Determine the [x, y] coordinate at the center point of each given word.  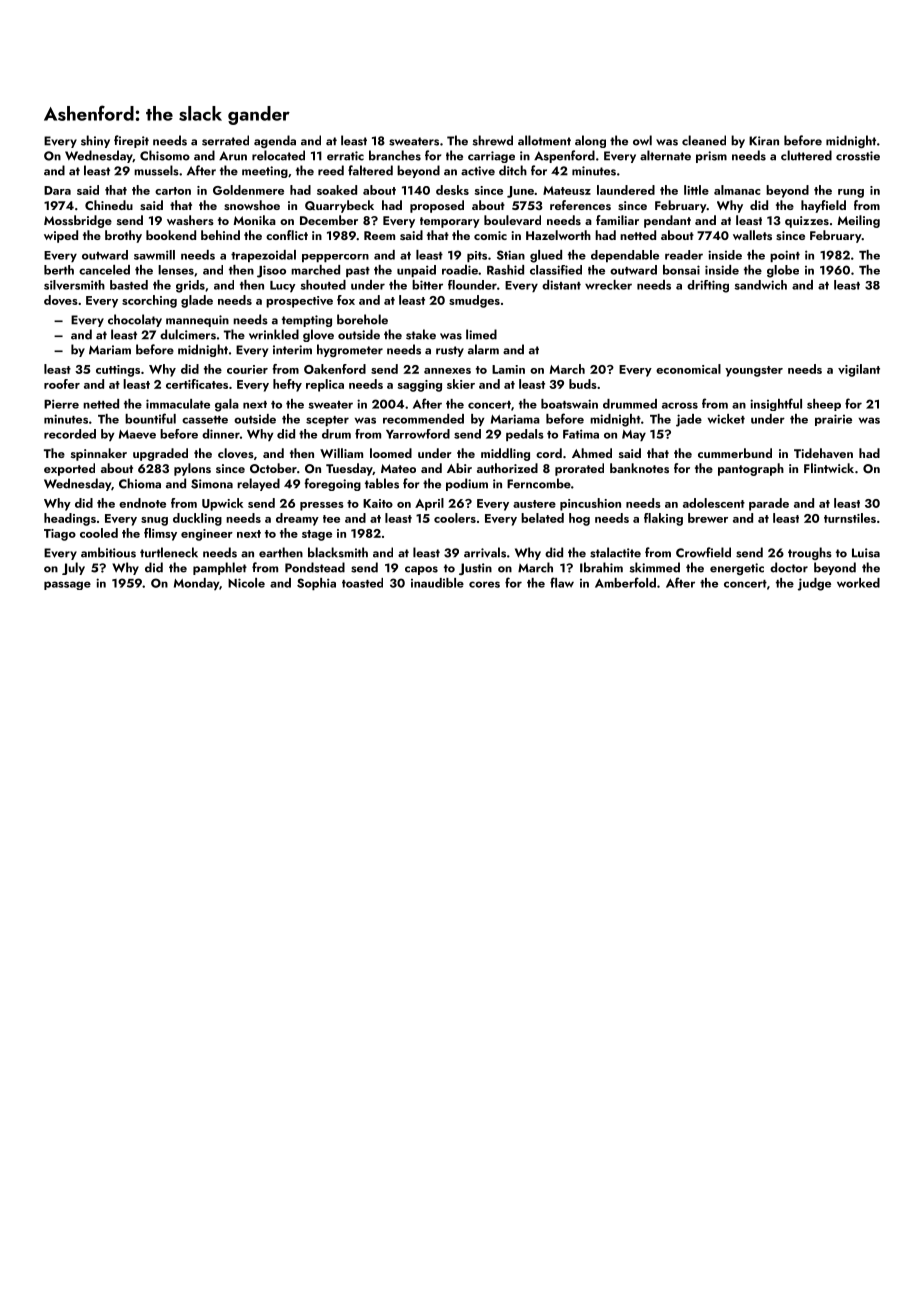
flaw [562, 582]
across [680, 405]
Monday [196, 584]
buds [583, 384]
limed [481, 334]
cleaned [704, 140]
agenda [275, 141]
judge [814, 584]
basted [129, 285]
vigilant [859, 370]
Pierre [61, 404]
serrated [225, 140]
